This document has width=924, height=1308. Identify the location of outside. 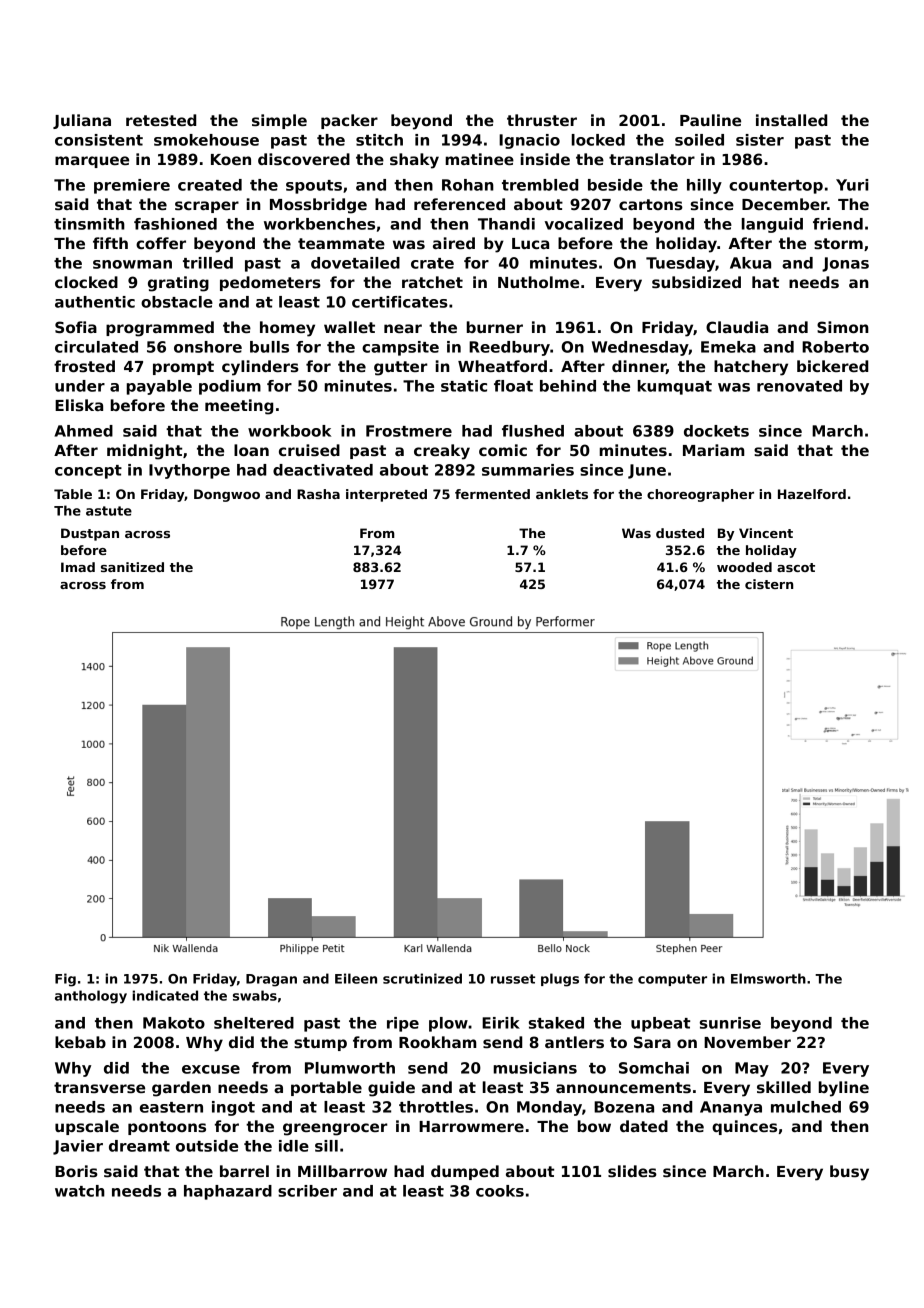
(207, 1146).
